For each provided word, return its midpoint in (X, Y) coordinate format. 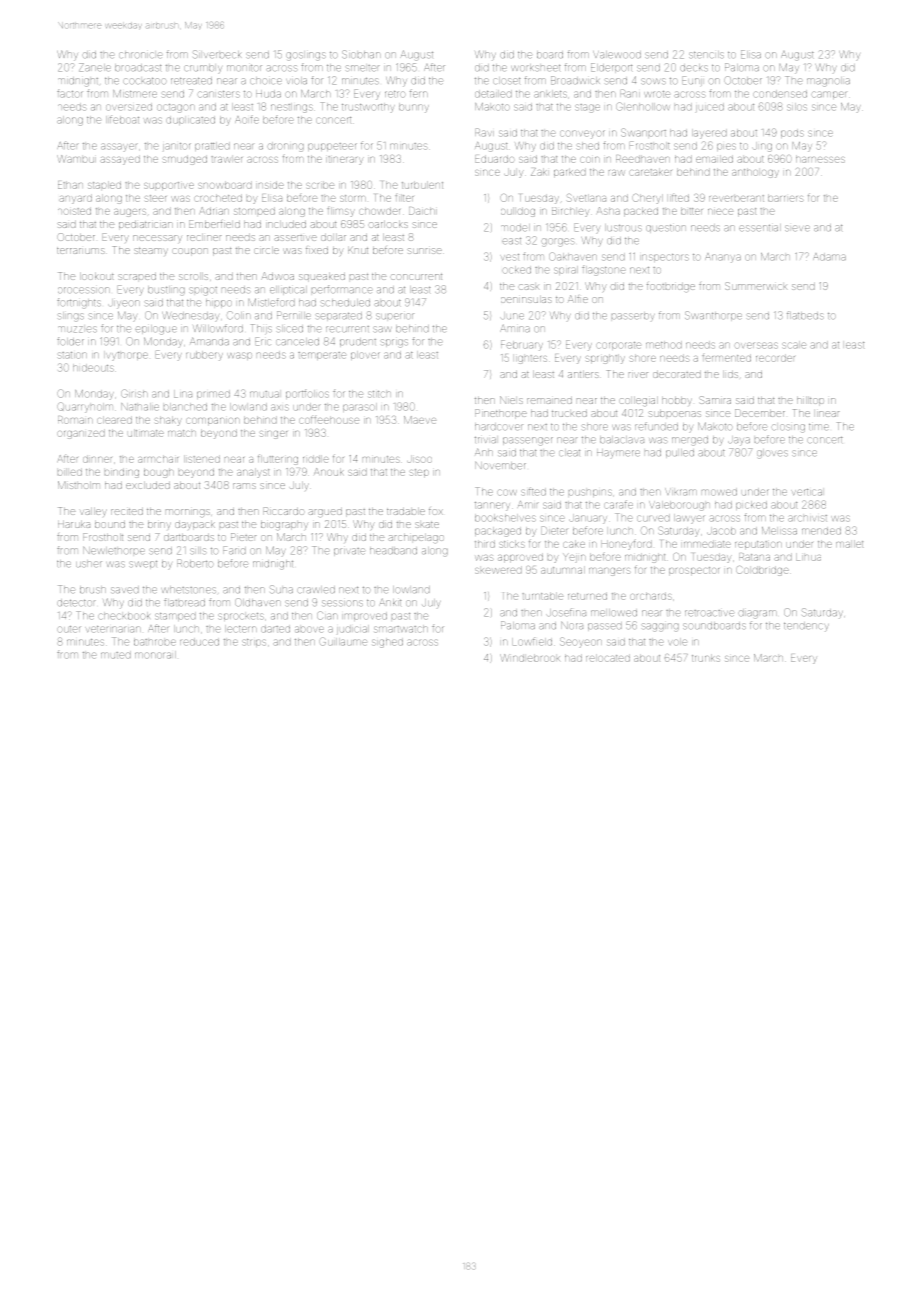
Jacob (721, 531)
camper (828, 95)
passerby (633, 316)
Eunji (692, 82)
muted (116, 655)
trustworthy (368, 108)
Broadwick (575, 80)
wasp (239, 356)
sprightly (605, 359)
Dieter (554, 531)
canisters (218, 94)
